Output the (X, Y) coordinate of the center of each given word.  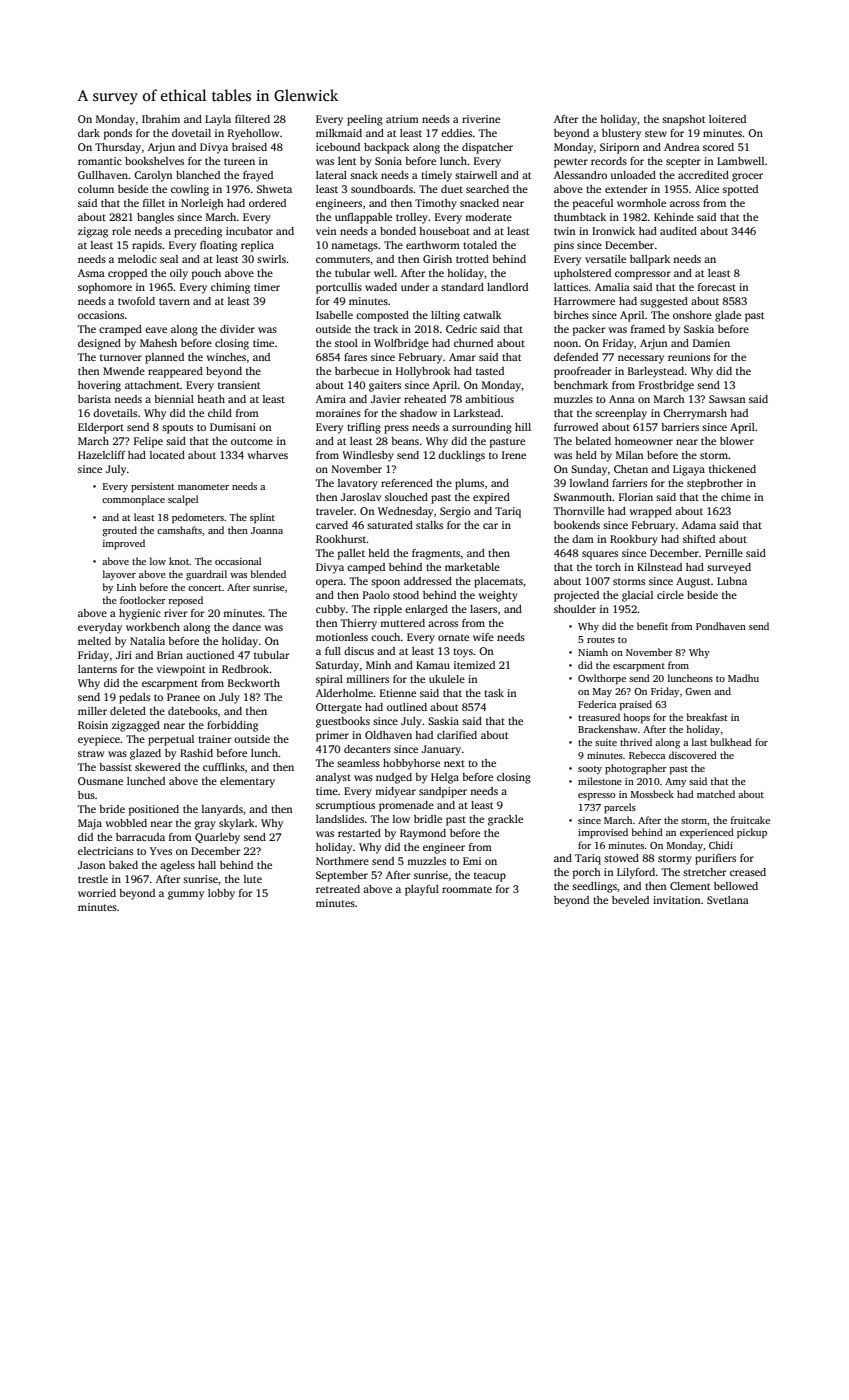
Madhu (743, 678)
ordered (267, 203)
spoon (385, 583)
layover (119, 575)
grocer (747, 177)
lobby (221, 894)
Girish (437, 259)
